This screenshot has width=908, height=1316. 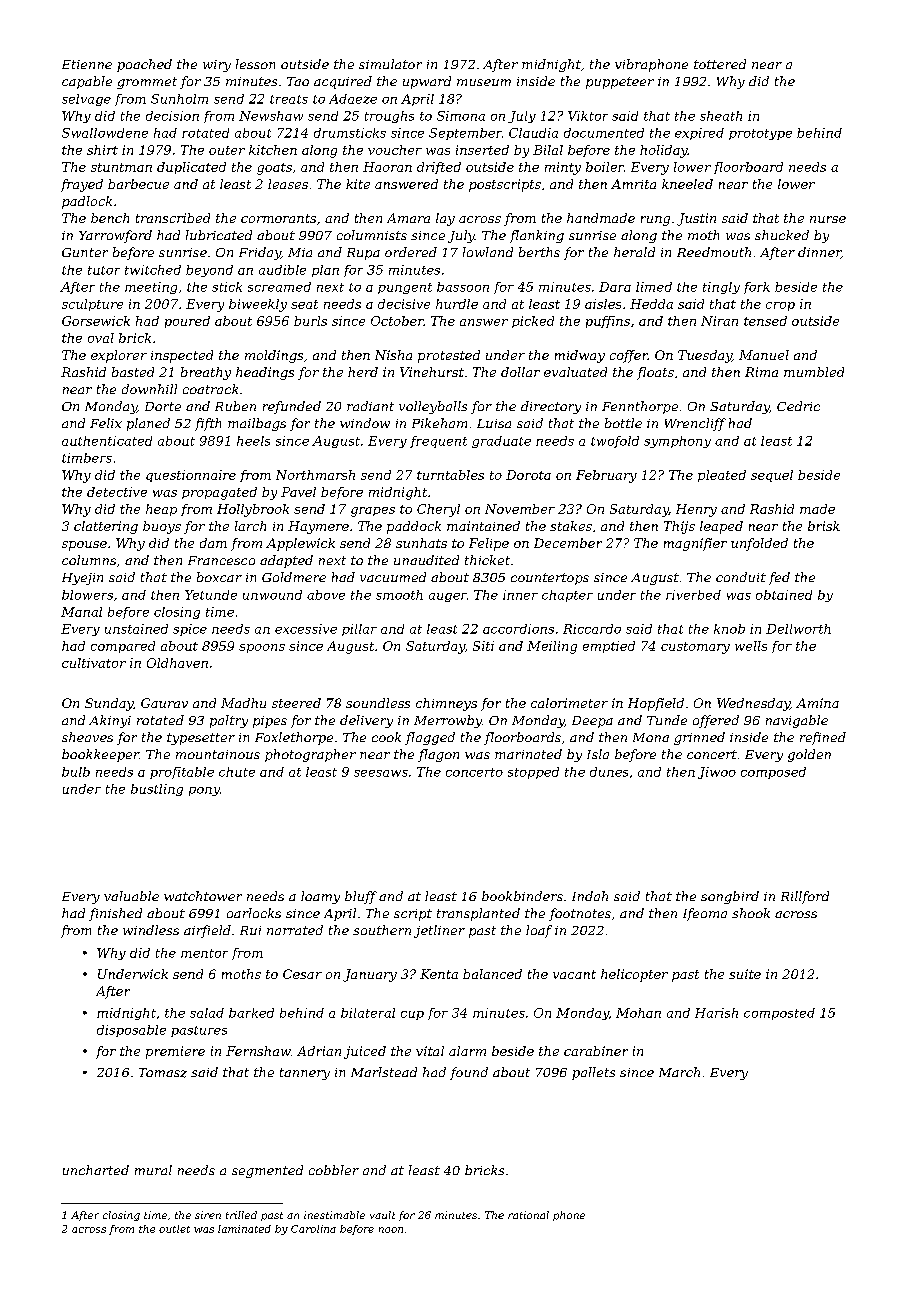 I want to click on maintained, so click(x=483, y=526).
